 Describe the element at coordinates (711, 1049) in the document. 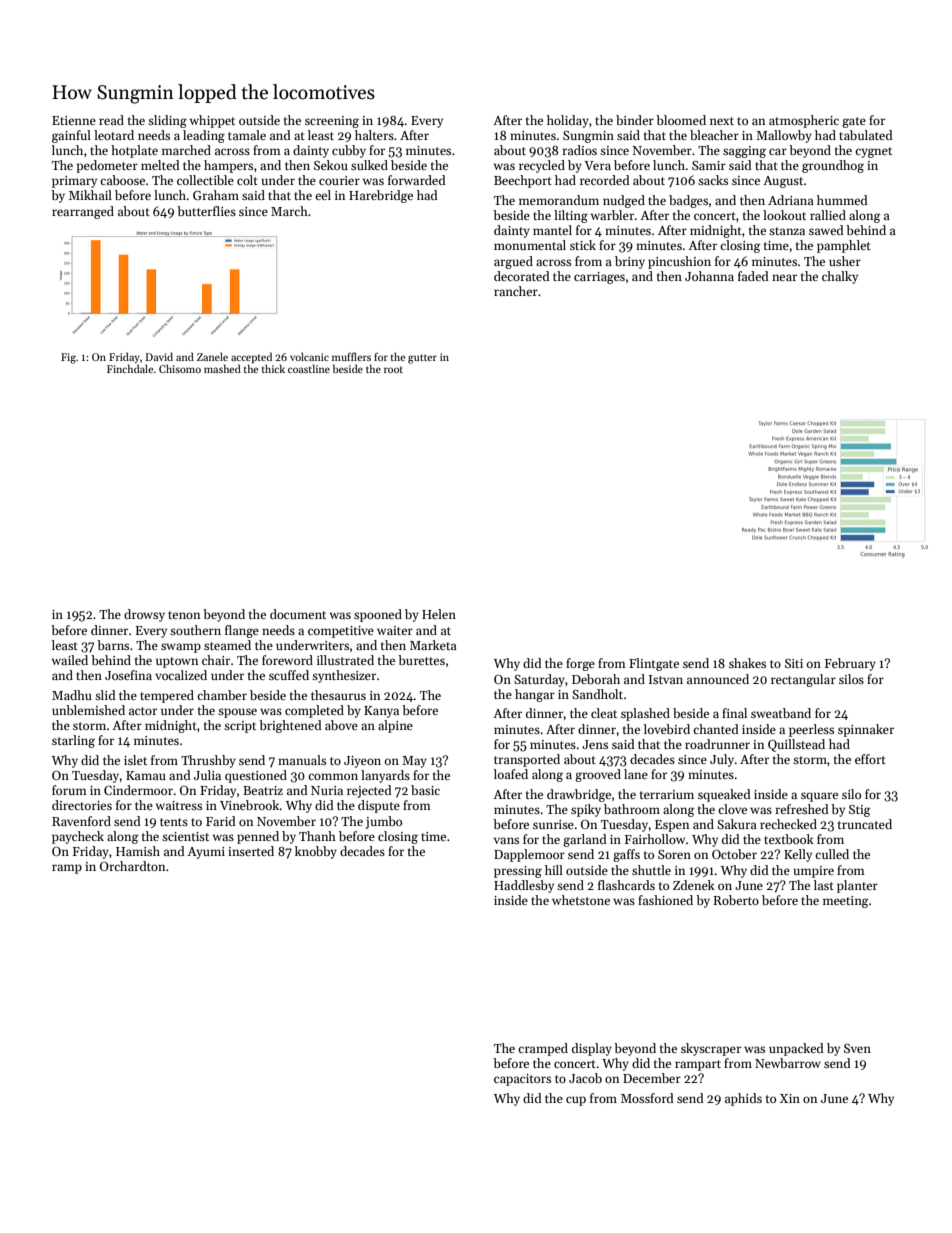

I see `skyscraper` at that location.
